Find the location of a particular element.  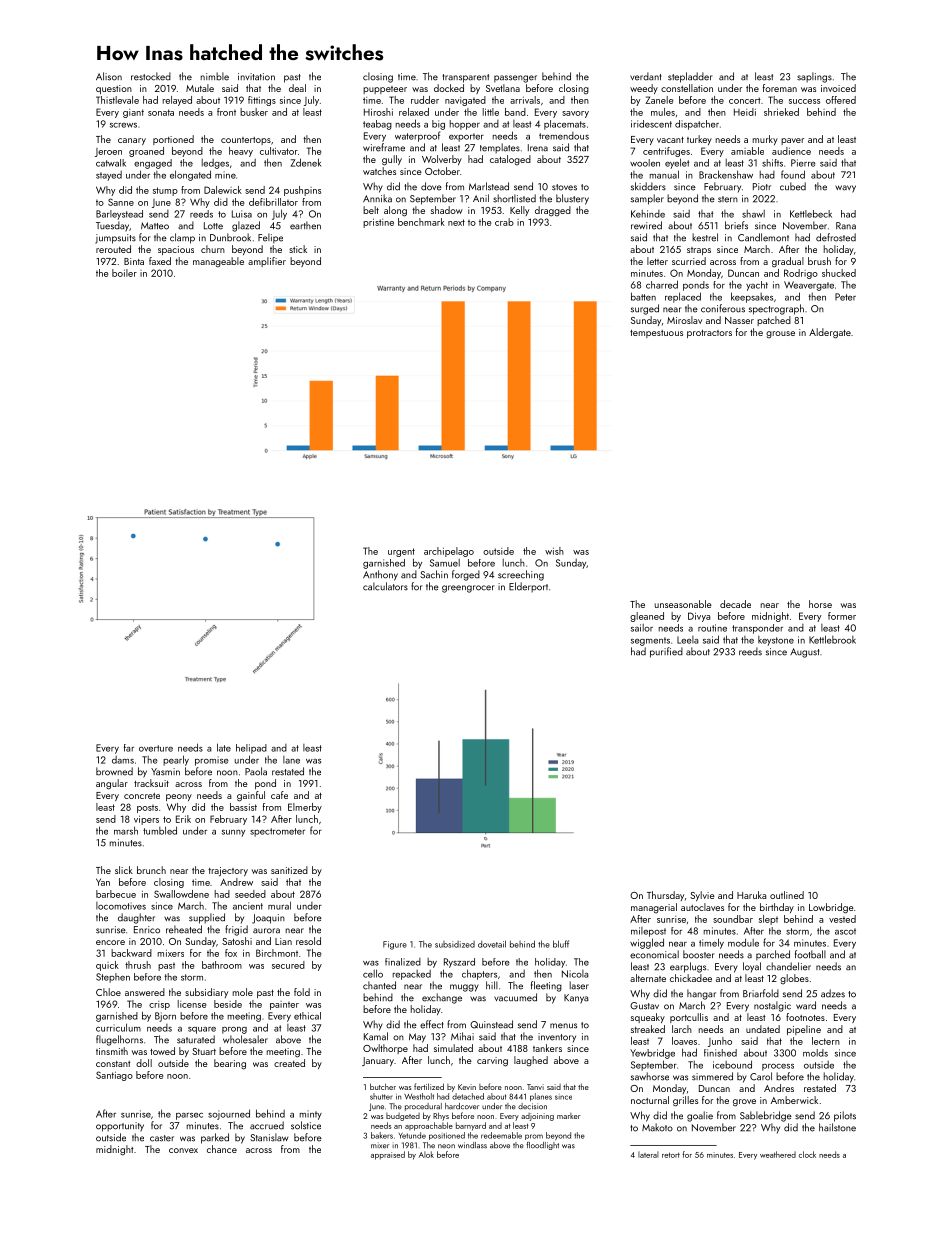

restocked is located at coordinates (151, 76).
